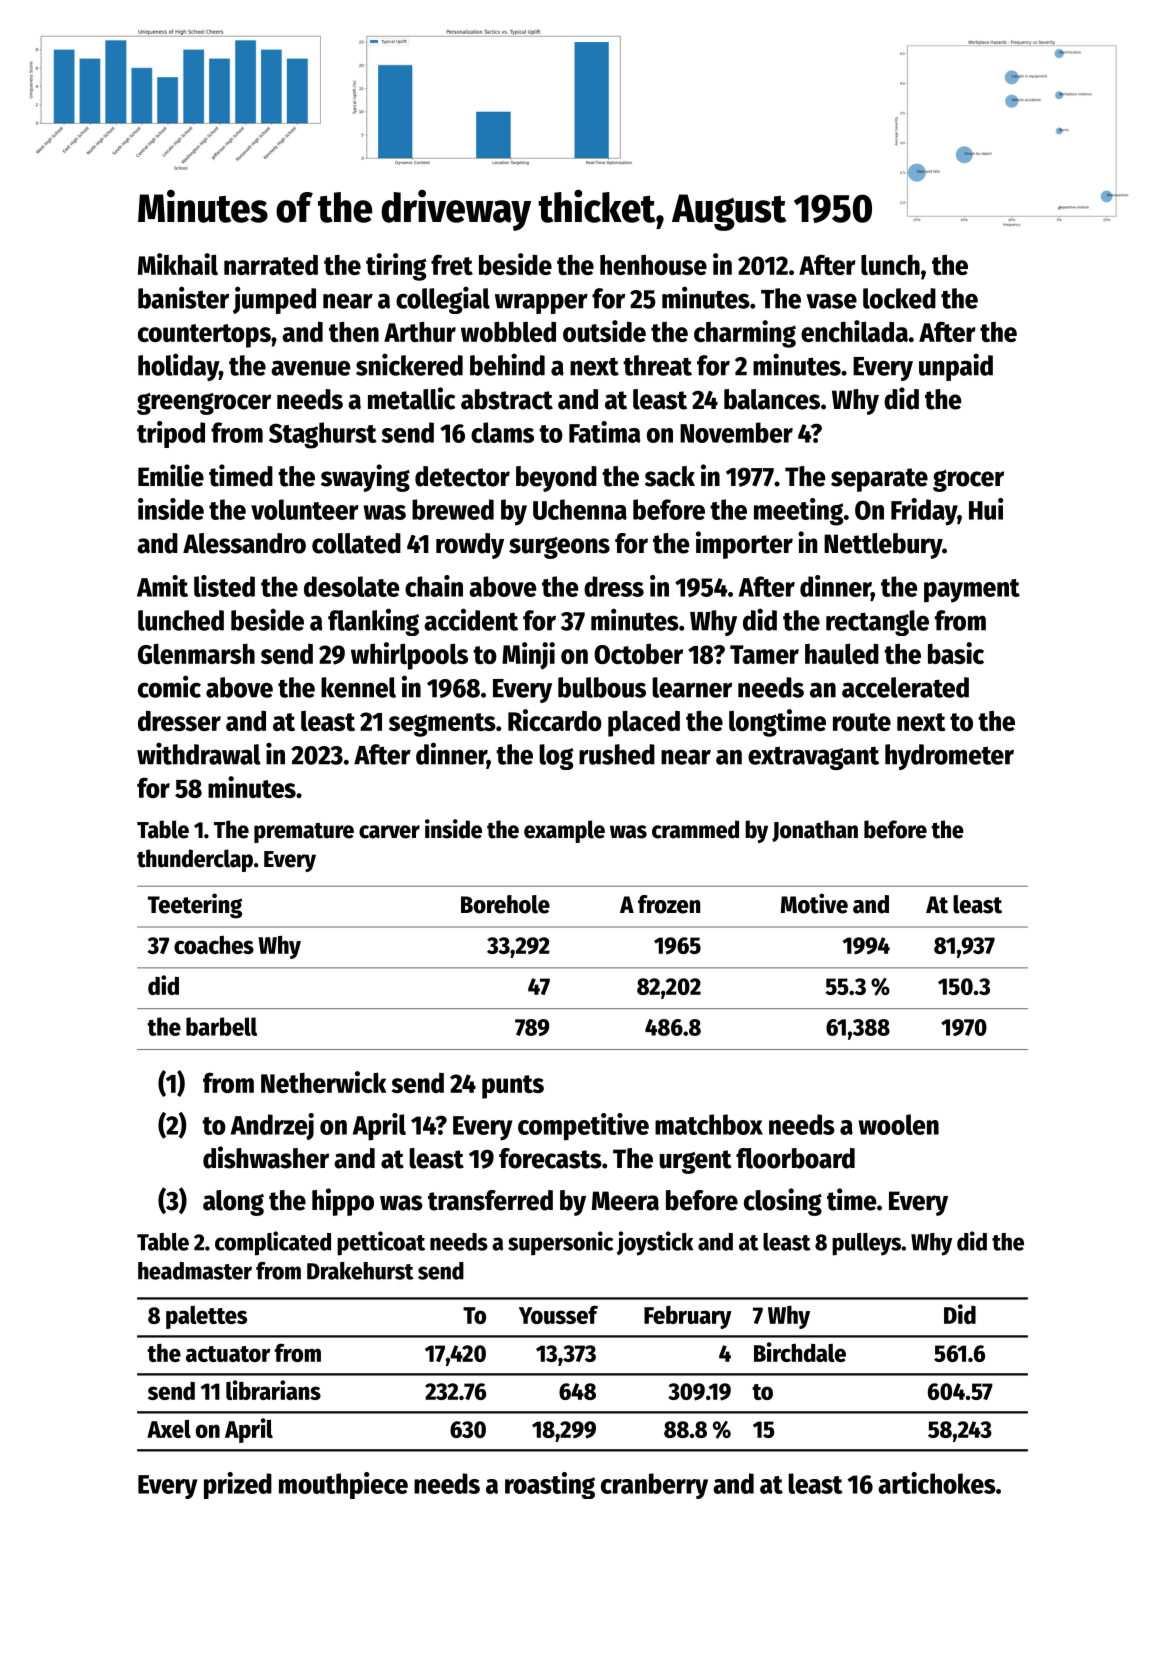 Image resolution: width=1165 pixels, height=1654 pixels. Describe the element at coordinates (266, 1157) in the page. I see `dishwasher` at that location.
